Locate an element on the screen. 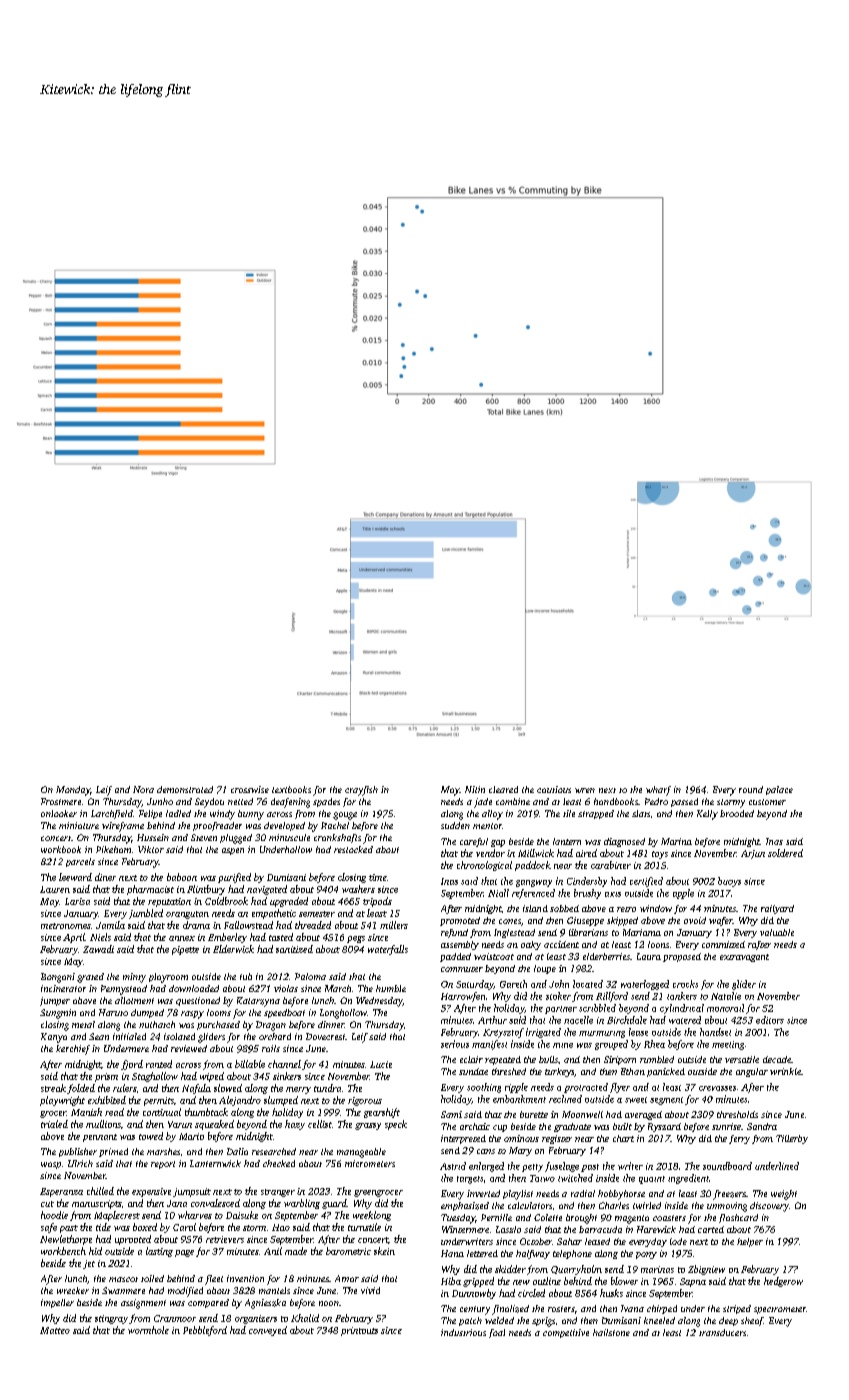 The height and width of the screenshot is (1400, 849). Frostmere is located at coordinates (61, 801).
